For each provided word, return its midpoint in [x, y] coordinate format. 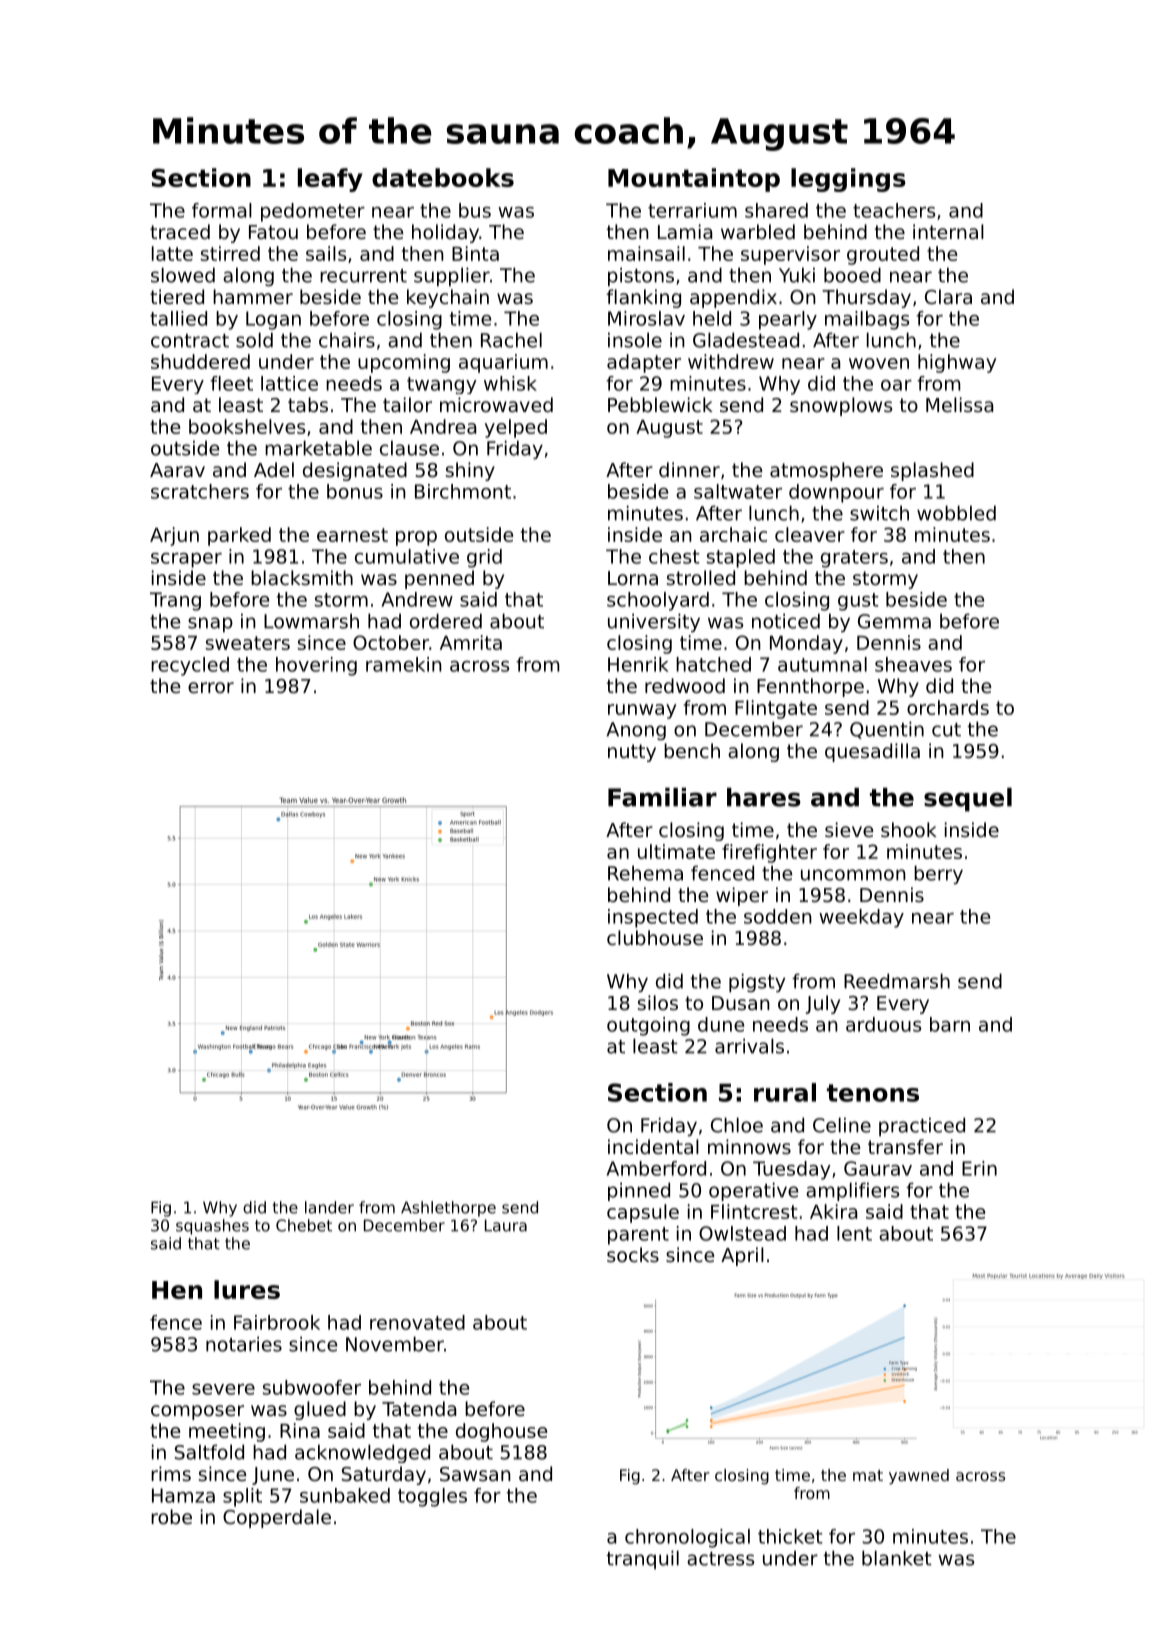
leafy [330, 180]
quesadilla [872, 752]
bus [475, 210]
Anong [636, 731]
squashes [212, 1227]
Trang [175, 601]
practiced [922, 1126]
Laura [506, 1225]
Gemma [894, 621]
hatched [713, 664]
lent [854, 1233]
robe [171, 1516]
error [211, 687]
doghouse [501, 1432]
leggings [848, 180]
